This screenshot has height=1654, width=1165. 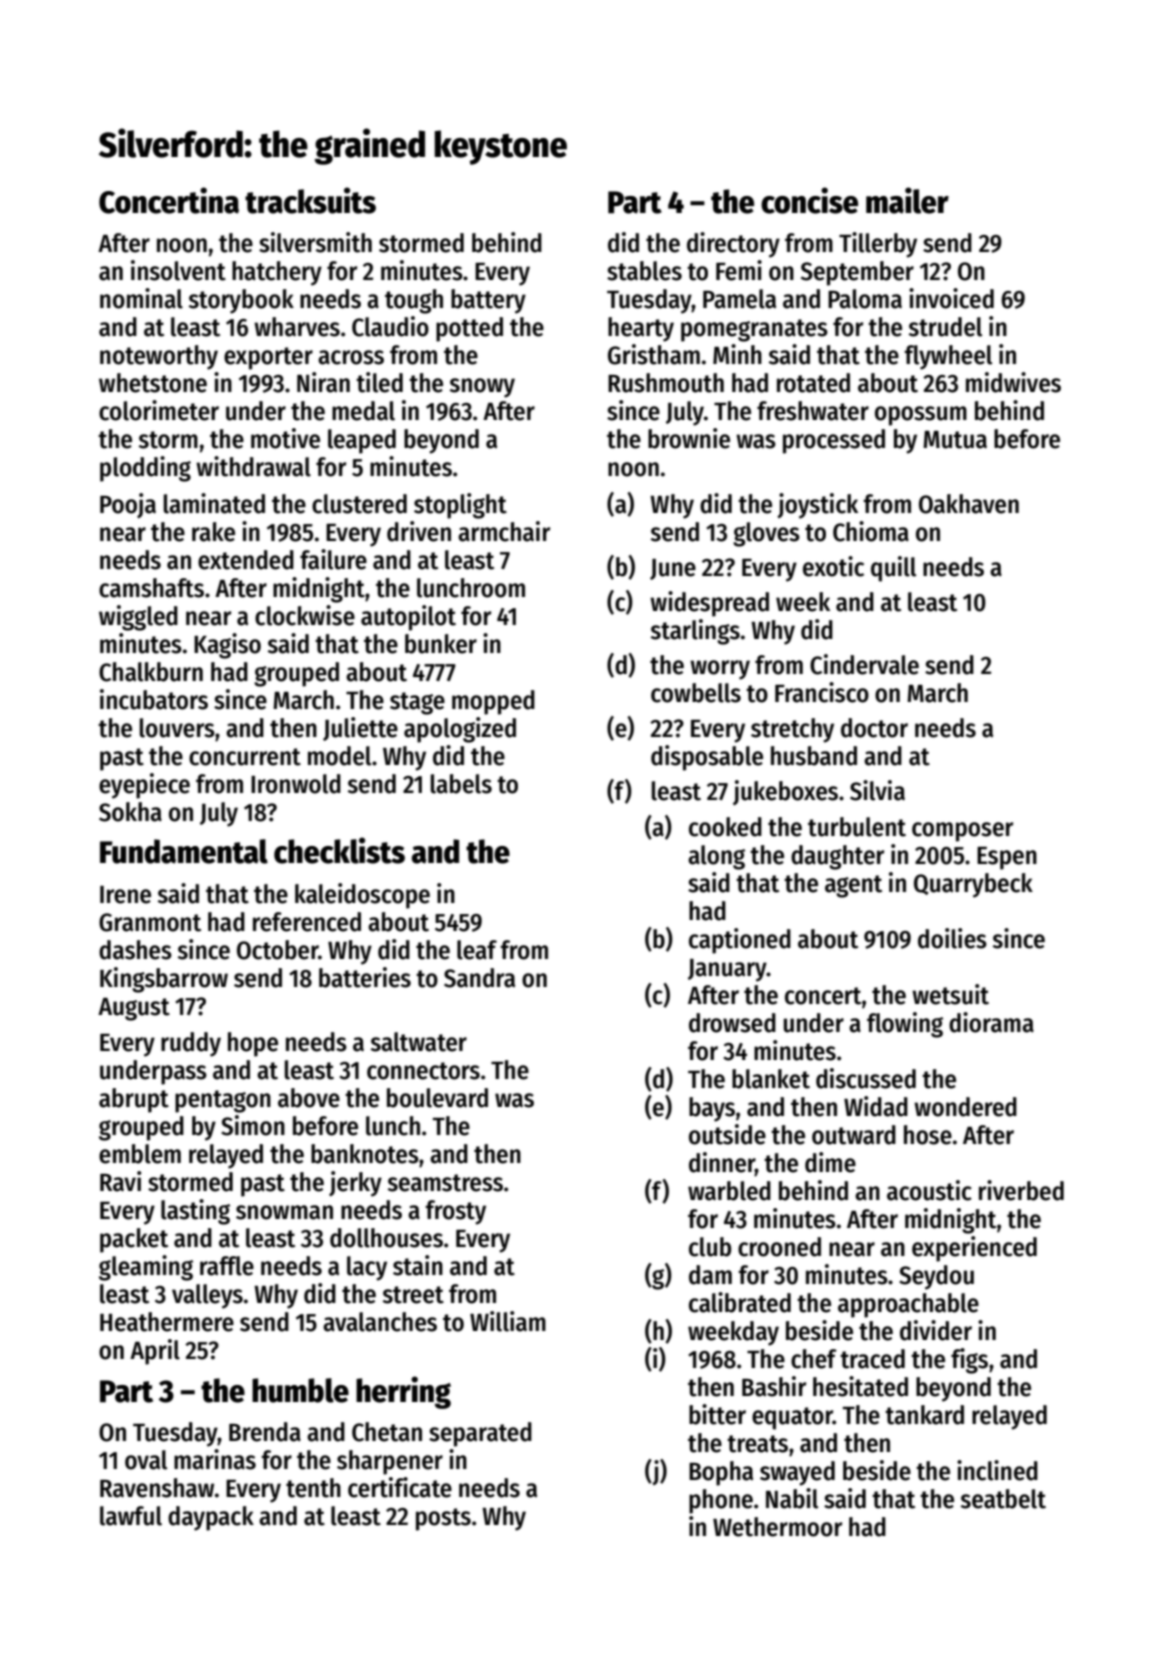 I want to click on acoustic, so click(x=929, y=1190).
